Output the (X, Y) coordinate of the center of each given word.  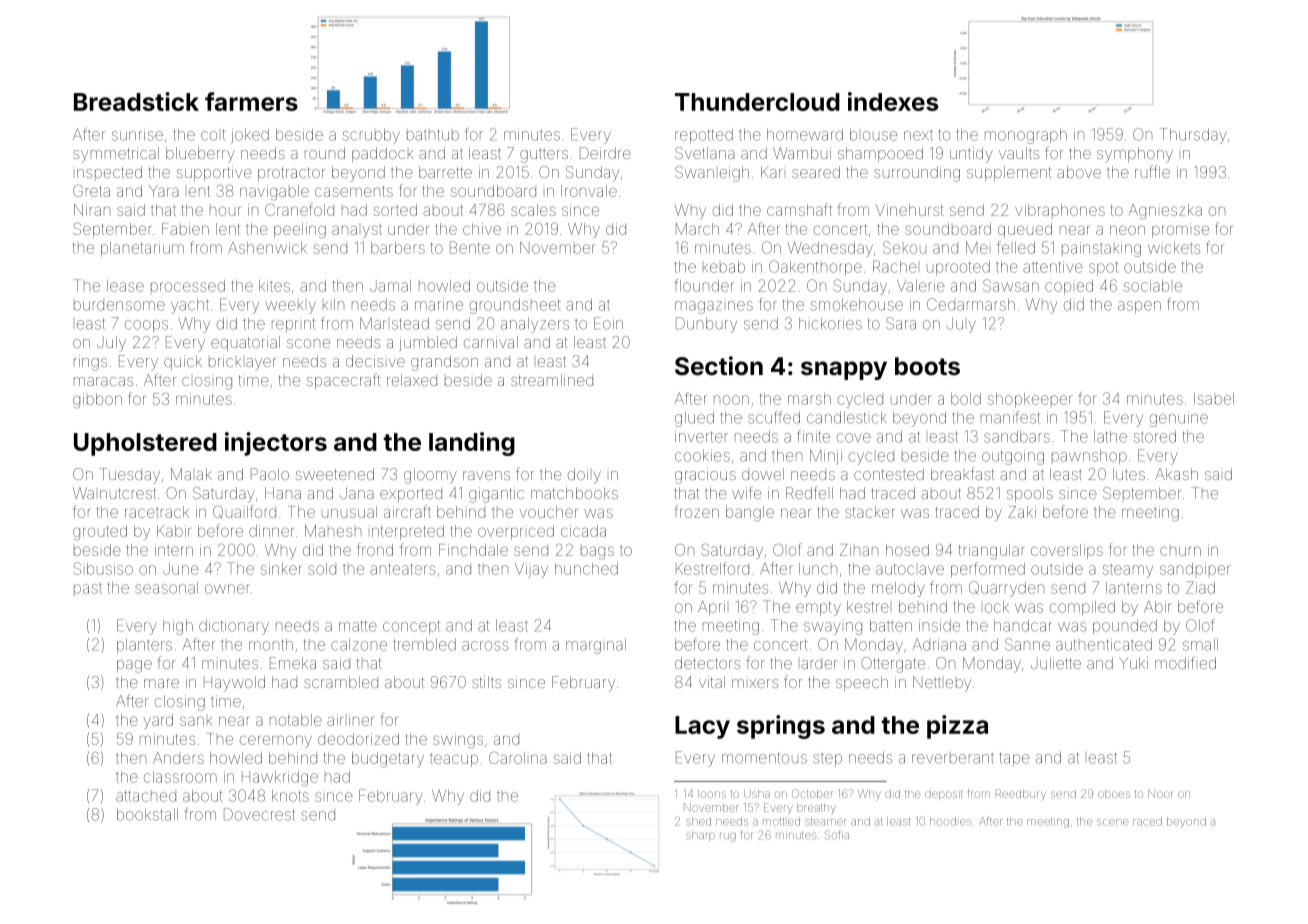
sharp (700, 836)
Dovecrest (259, 814)
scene (1113, 822)
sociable (1153, 286)
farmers (251, 101)
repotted (704, 136)
